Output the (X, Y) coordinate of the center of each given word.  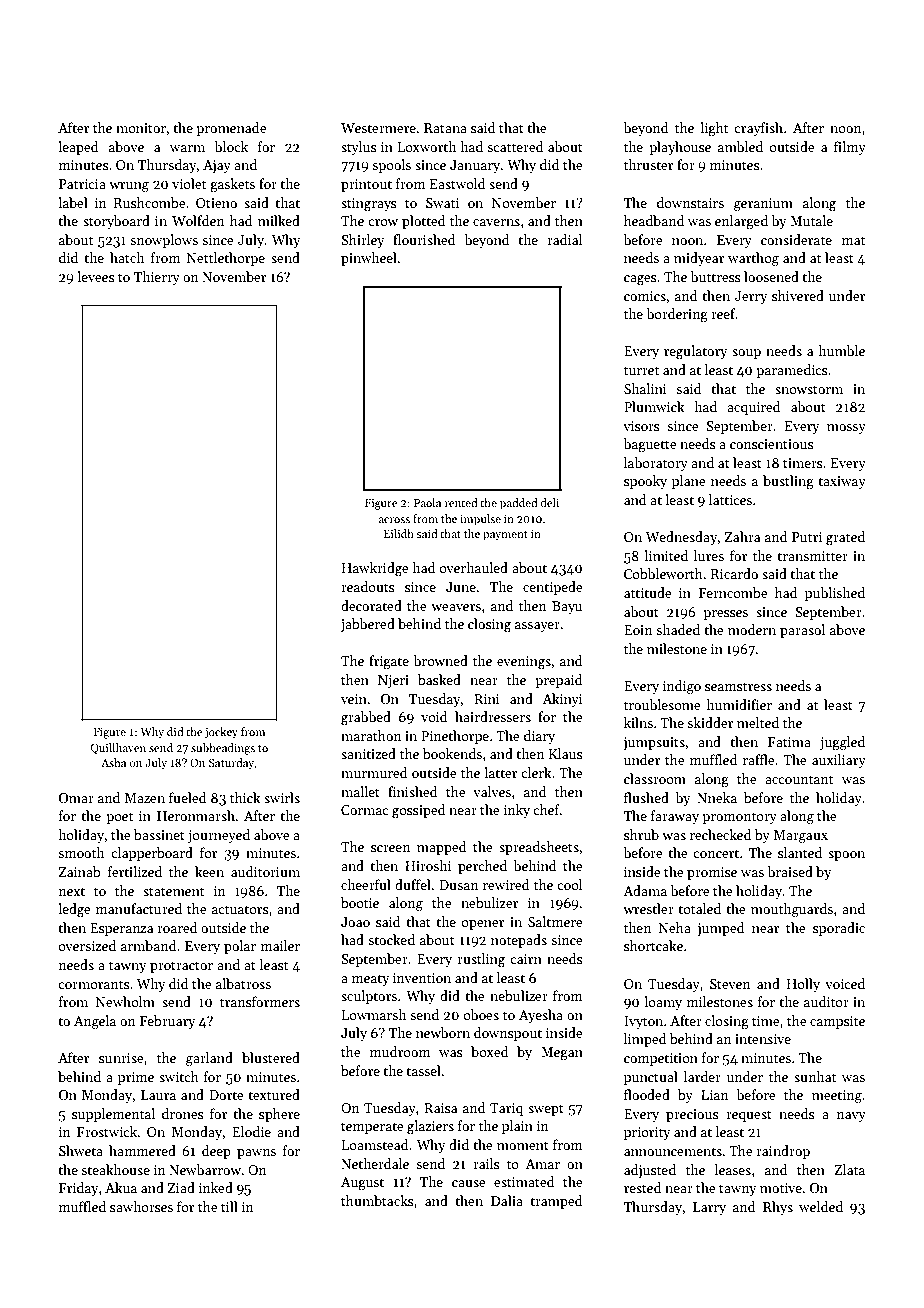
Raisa (440, 1108)
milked (279, 220)
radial (564, 239)
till (229, 1206)
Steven (730, 984)
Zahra (742, 536)
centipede (553, 588)
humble (841, 350)
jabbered (367, 625)
